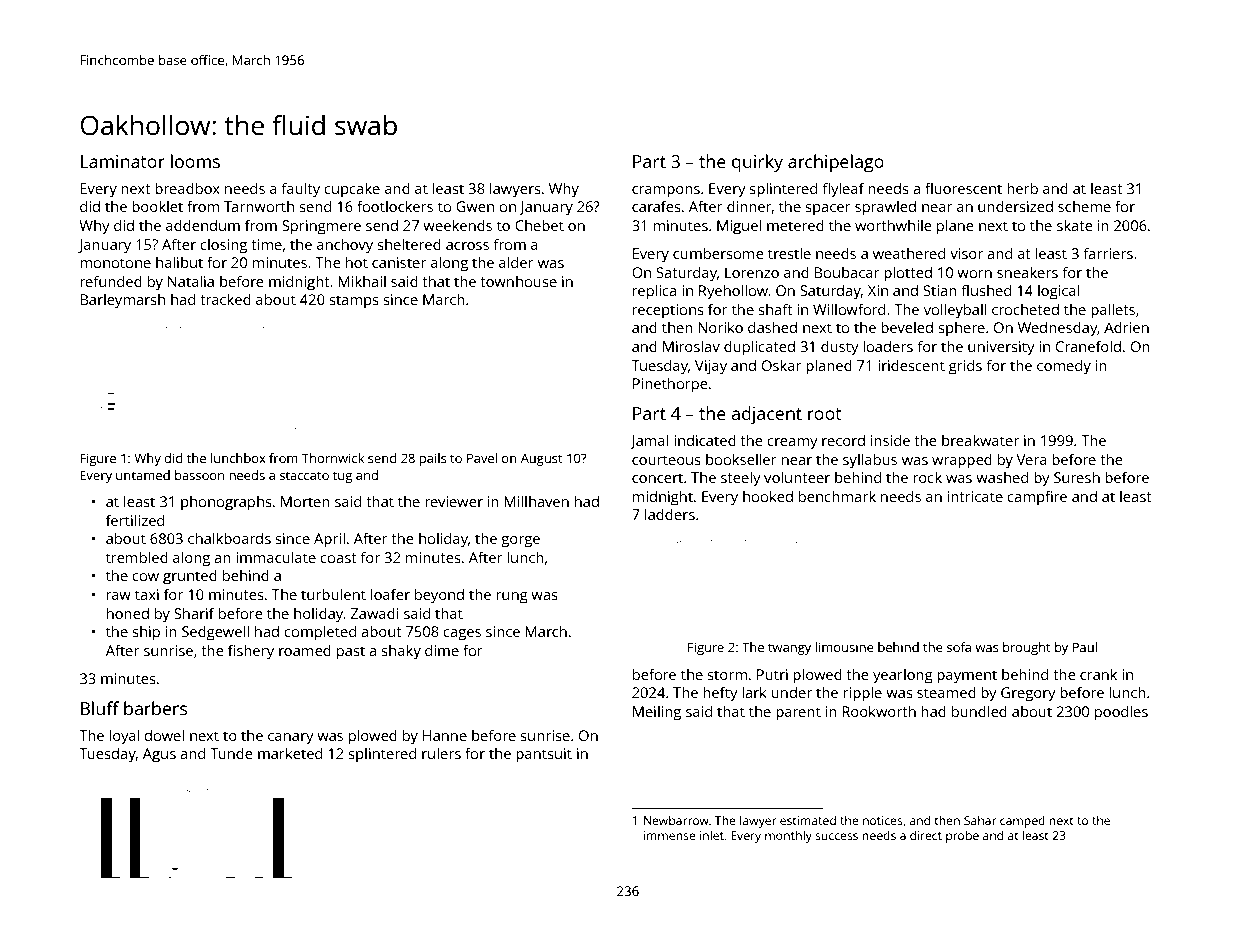  What do you see at coordinates (338, 558) in the screenshot?
I see `coast` at bounding box center [338, 558].
